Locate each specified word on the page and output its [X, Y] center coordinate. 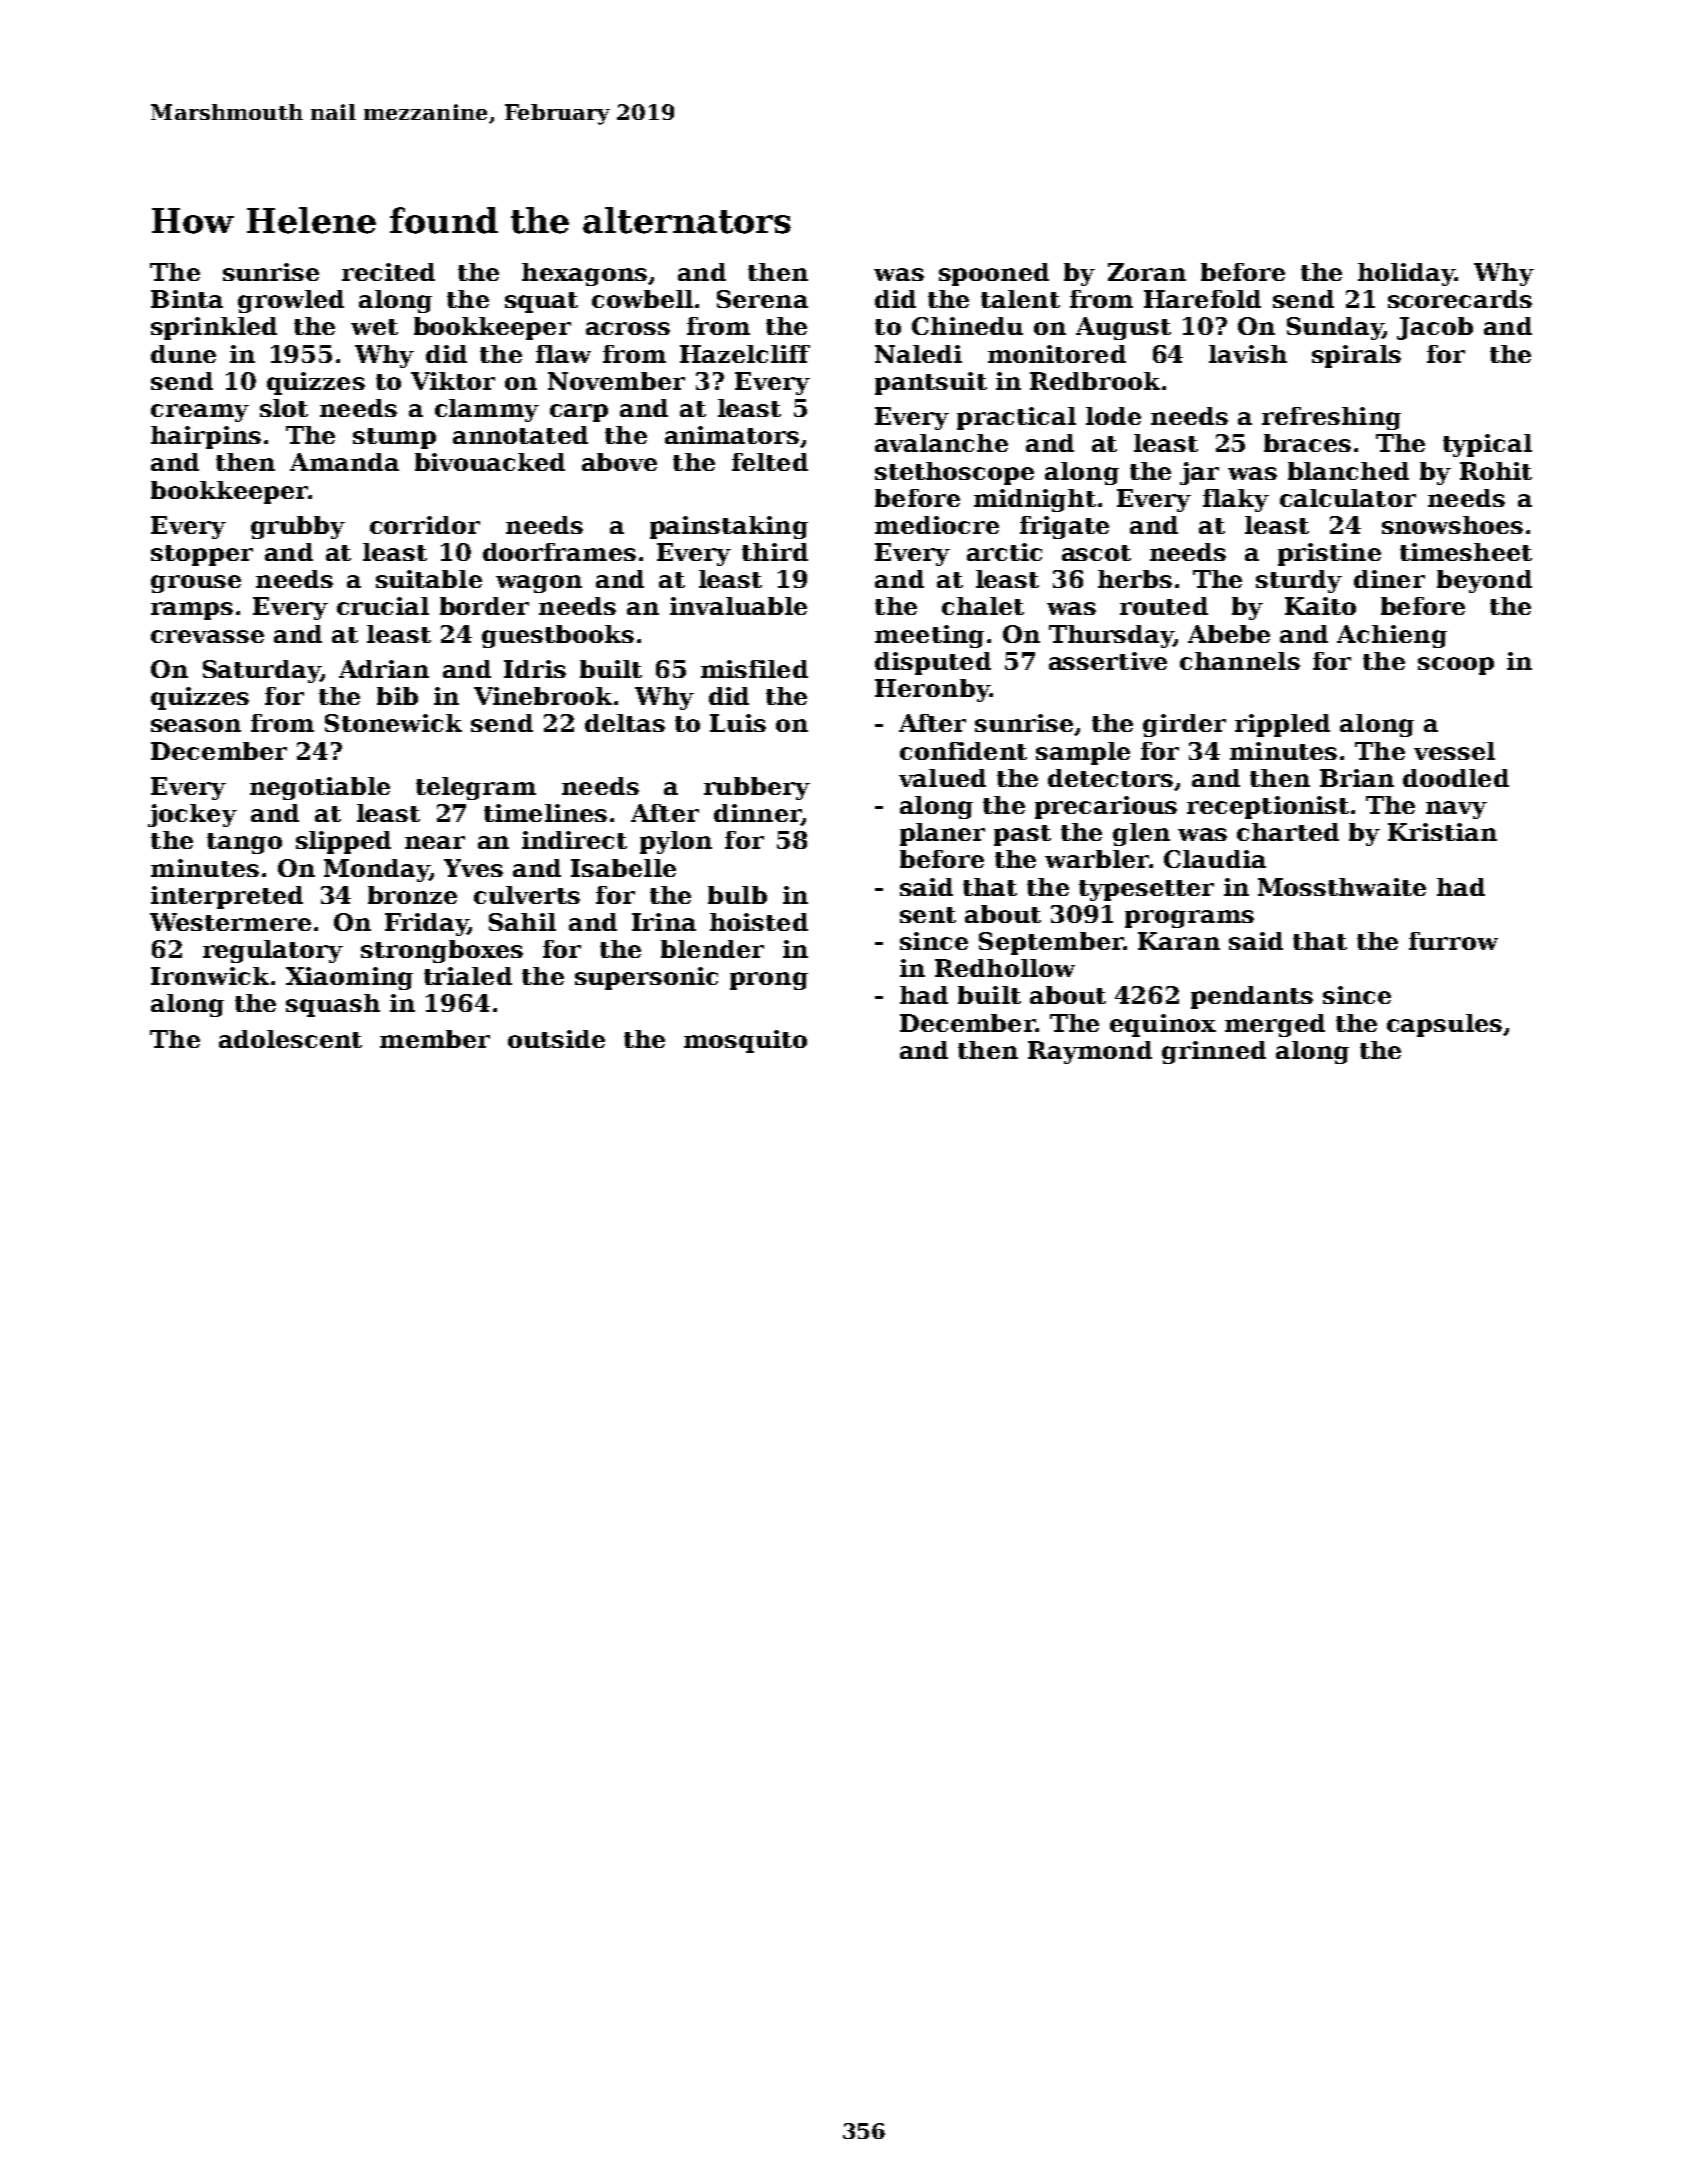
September [1051, 943]
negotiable [320, 788]
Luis [738, 723]
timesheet [1466, 552]
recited [388, 272]
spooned [994, 274]
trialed [468, 976]
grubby [298, 527]
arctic [1004, 552]
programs [1189, 919]
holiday [1406, 274]
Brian [1357, 778]
